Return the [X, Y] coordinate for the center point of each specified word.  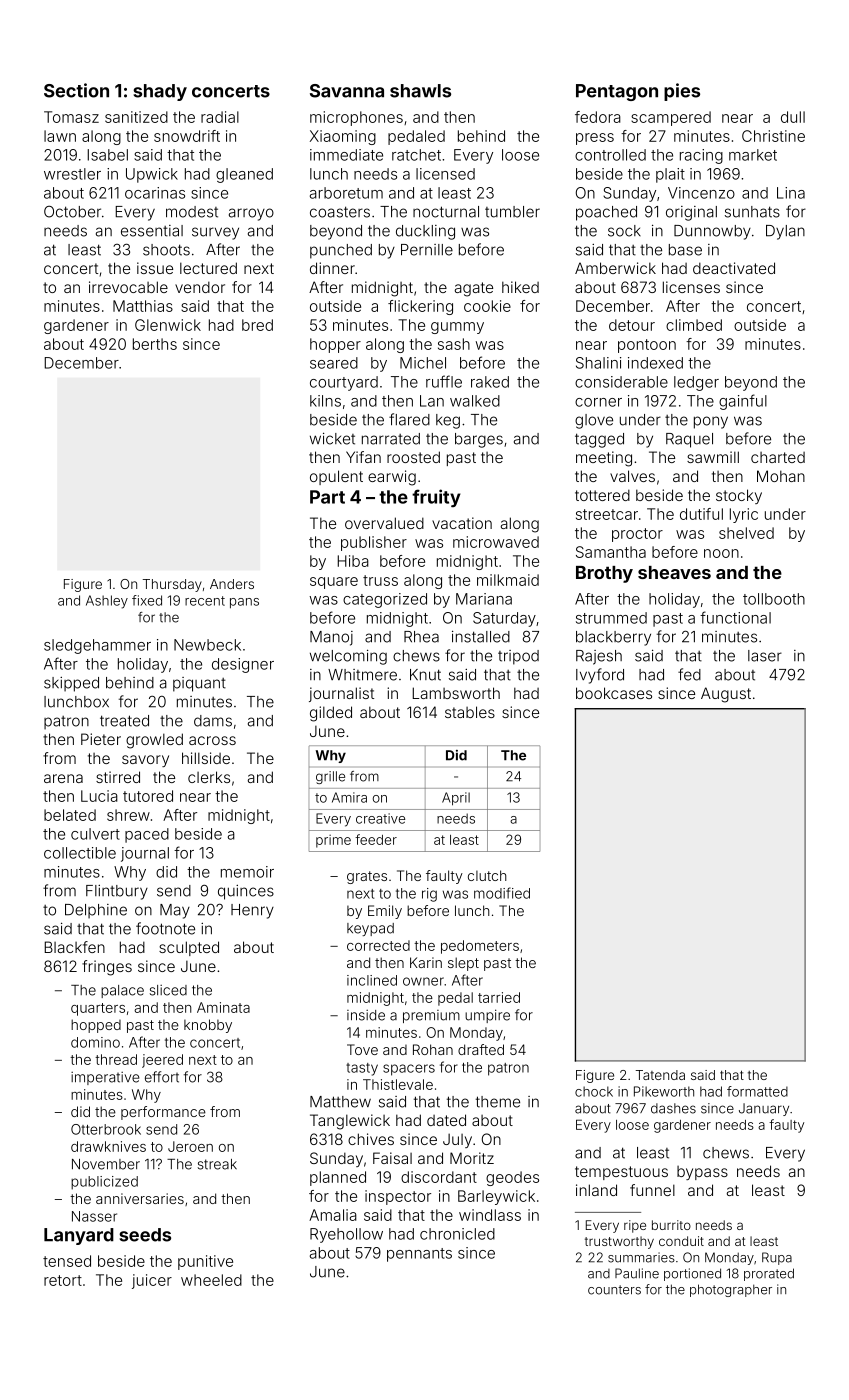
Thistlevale [398, 1084]
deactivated [734, 268]
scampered [671, 118]
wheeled [211, 1280]
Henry [252, 911]
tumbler [512, 212]
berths [155, 344]
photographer [731, 1290]
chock [594, 1091]
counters [614, 1290]
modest [192, 212]
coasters [340, 212]
